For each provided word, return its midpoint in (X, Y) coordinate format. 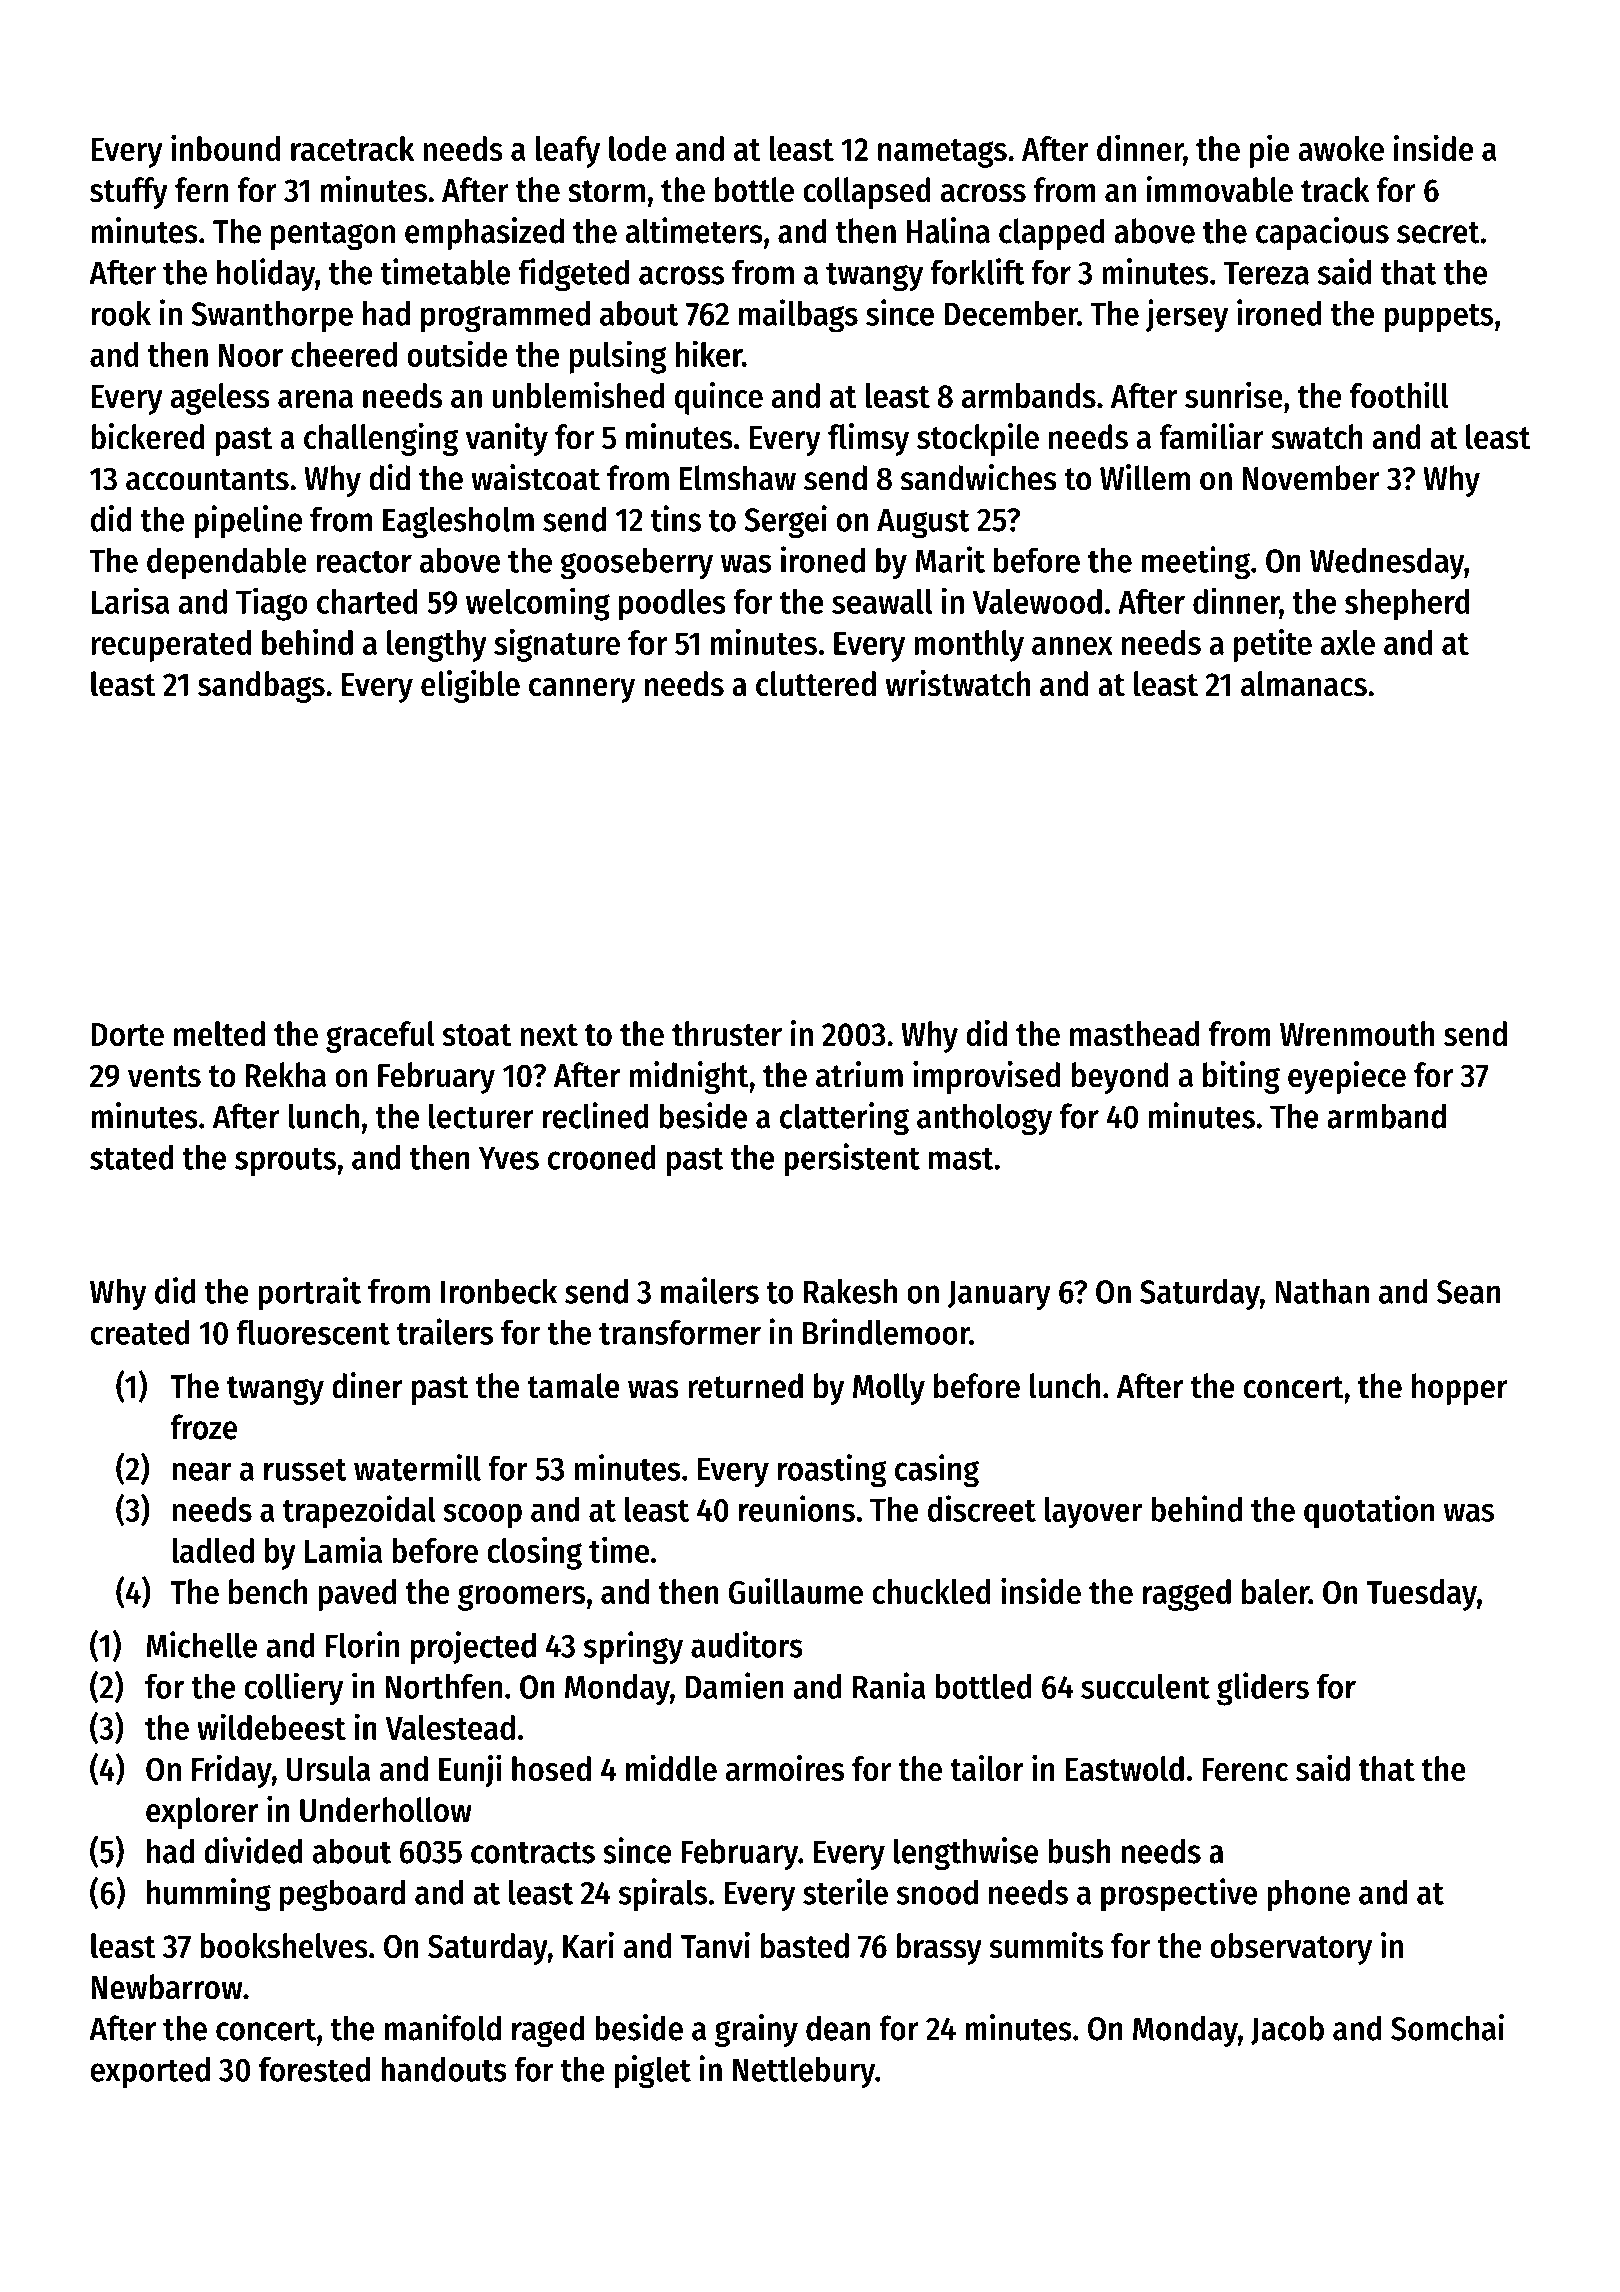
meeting (1196, 563)
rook (121, 313)
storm (606, 191)
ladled (213, 1550)
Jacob (1287, 2030)
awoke (1341, 148)
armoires (785, 1768)
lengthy (437, 646)
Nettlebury (804, 2072)
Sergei (785, 522)
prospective (1179, 1894)
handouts (444, 2069)
